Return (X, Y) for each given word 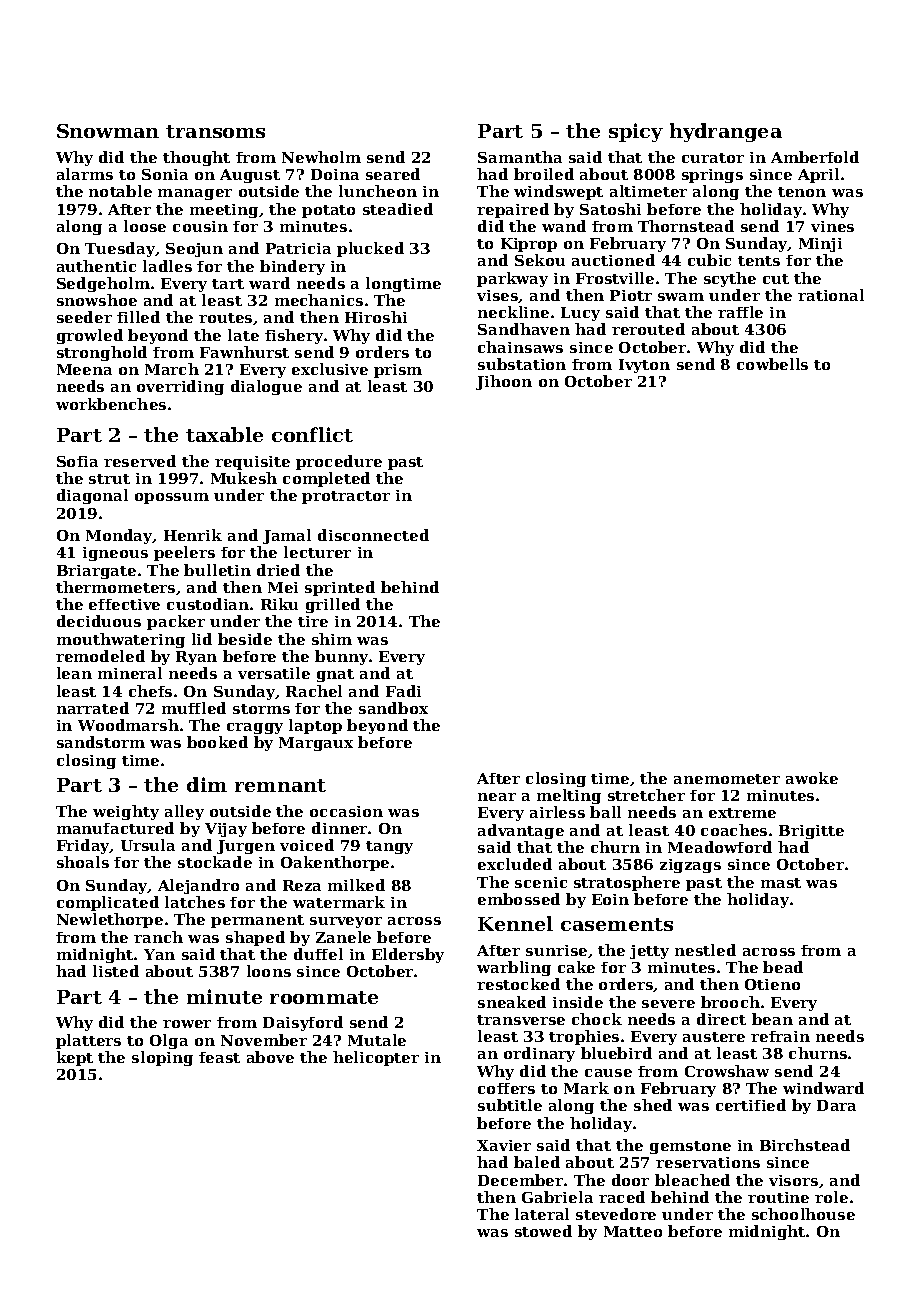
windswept (558, 192)
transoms (215, 131)
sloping (162, 1058)
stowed (543, 1231)
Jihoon (504, 382)
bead (783, 967)
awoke (812, 778)
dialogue (266, 387)
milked (356, 885)
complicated (108, 903)
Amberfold (815, 157)
